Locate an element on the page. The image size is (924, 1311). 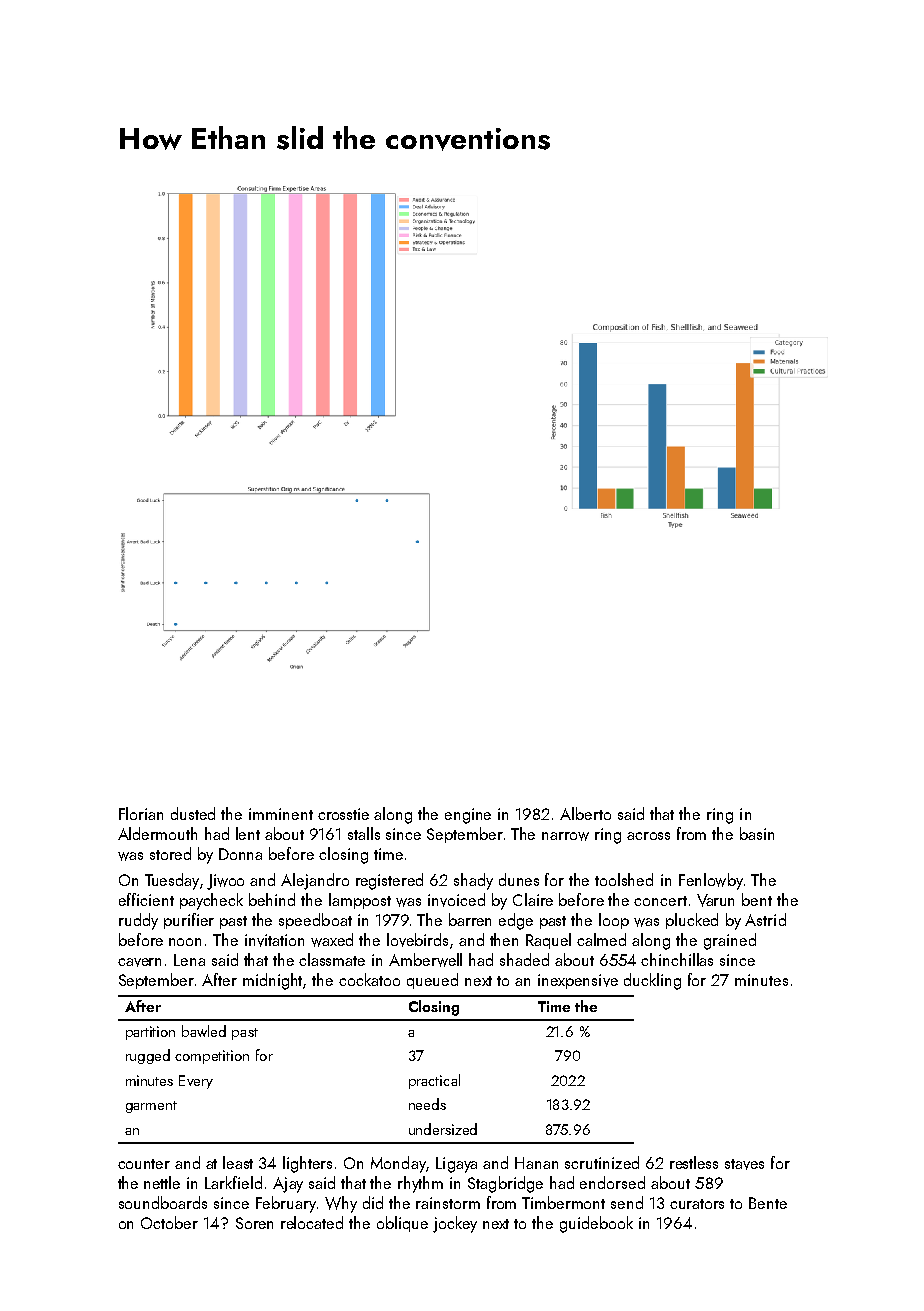
duckling is located at coordinates (652, 981).
